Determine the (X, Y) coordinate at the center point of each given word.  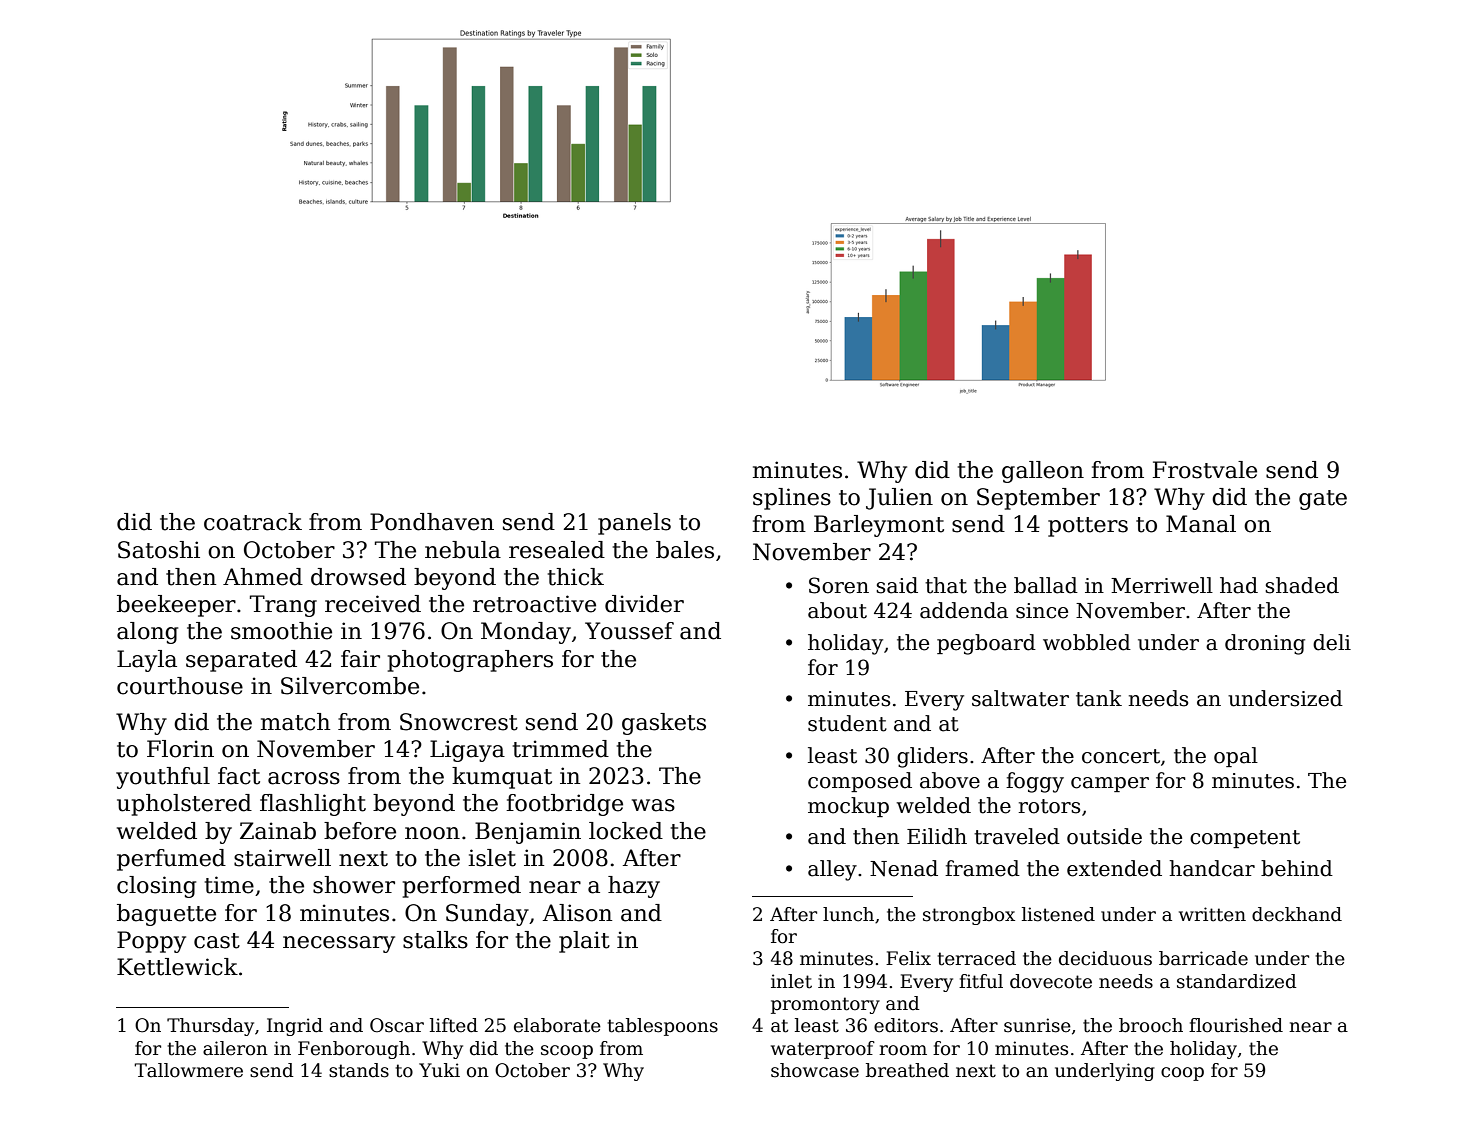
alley (832, 870)
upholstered (184, 805)
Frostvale (1205, 470)
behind (1297, 868)
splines (792, 499)
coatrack (253, 522)
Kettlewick (177, 967)
